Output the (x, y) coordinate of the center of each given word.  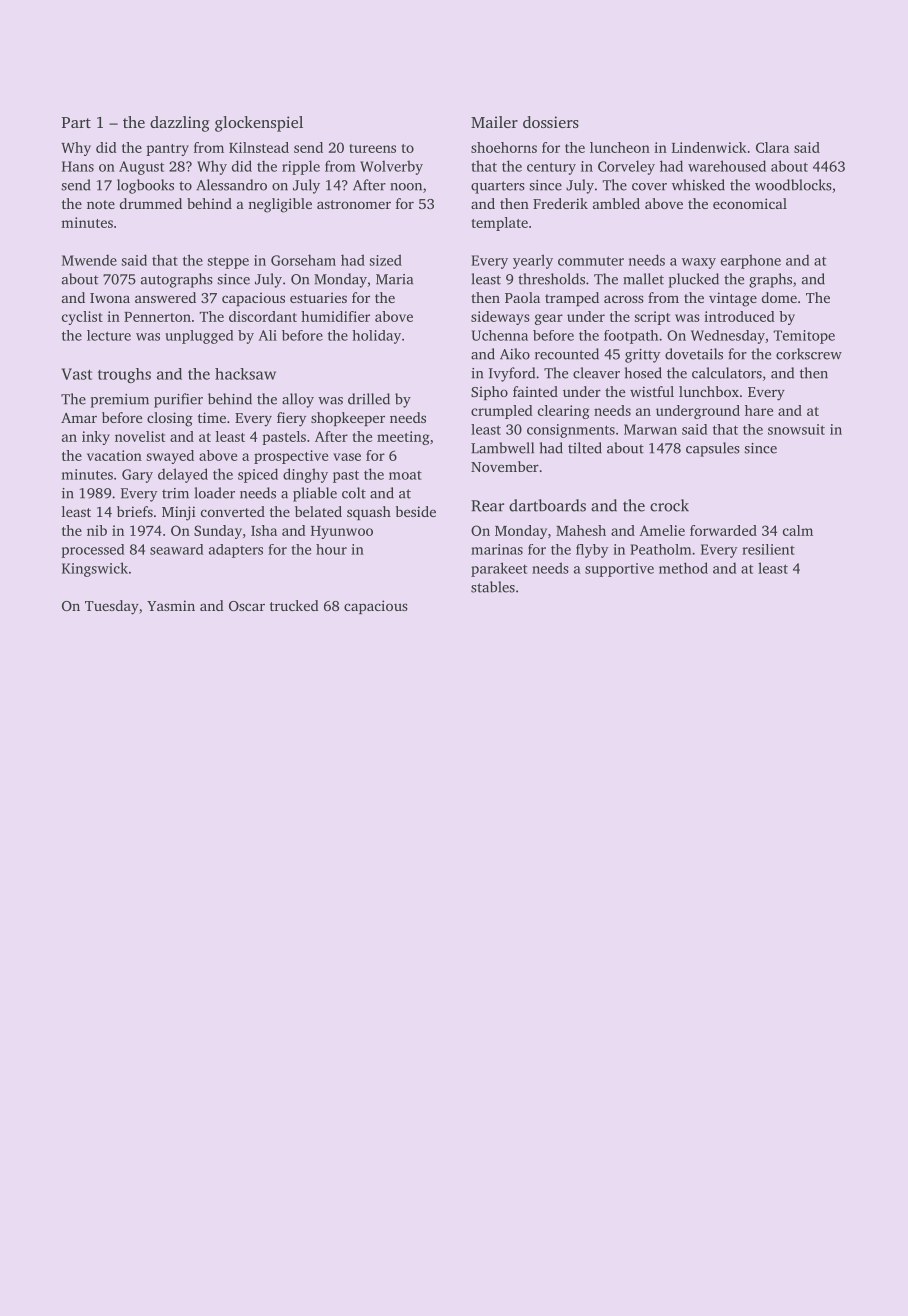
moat (405, 475)
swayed (170, 457)
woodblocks (793, 185)
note (101, 204)
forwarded (723, 530)
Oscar (247, 606)
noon (406, 187)
